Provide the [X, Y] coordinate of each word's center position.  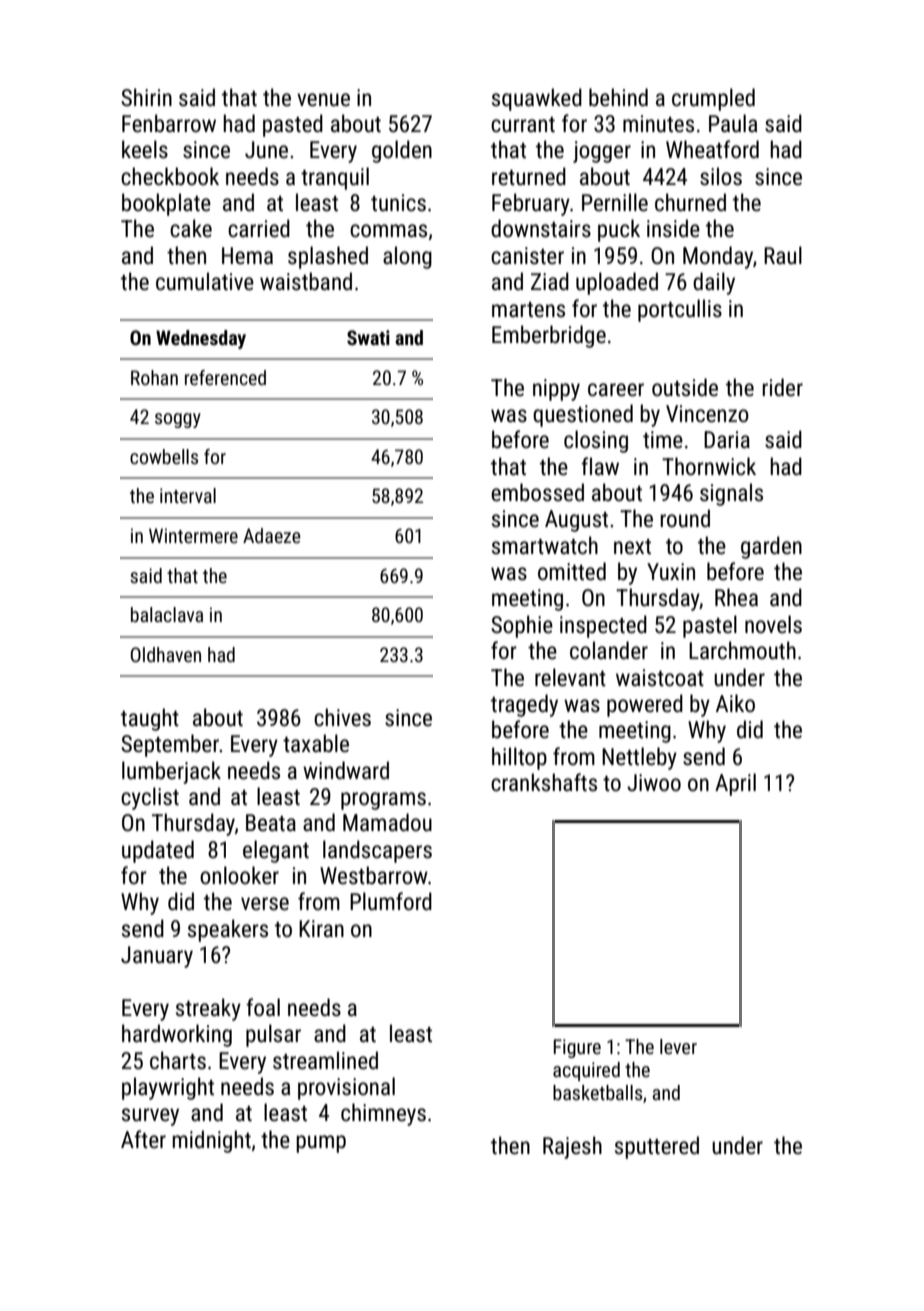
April [735, 784]
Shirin [146, 97]
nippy [556, 390]
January [157, 957]
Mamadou [387, 822]
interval [188, 495]
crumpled [713, 99]
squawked [537, 99]
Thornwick [709, 466]
